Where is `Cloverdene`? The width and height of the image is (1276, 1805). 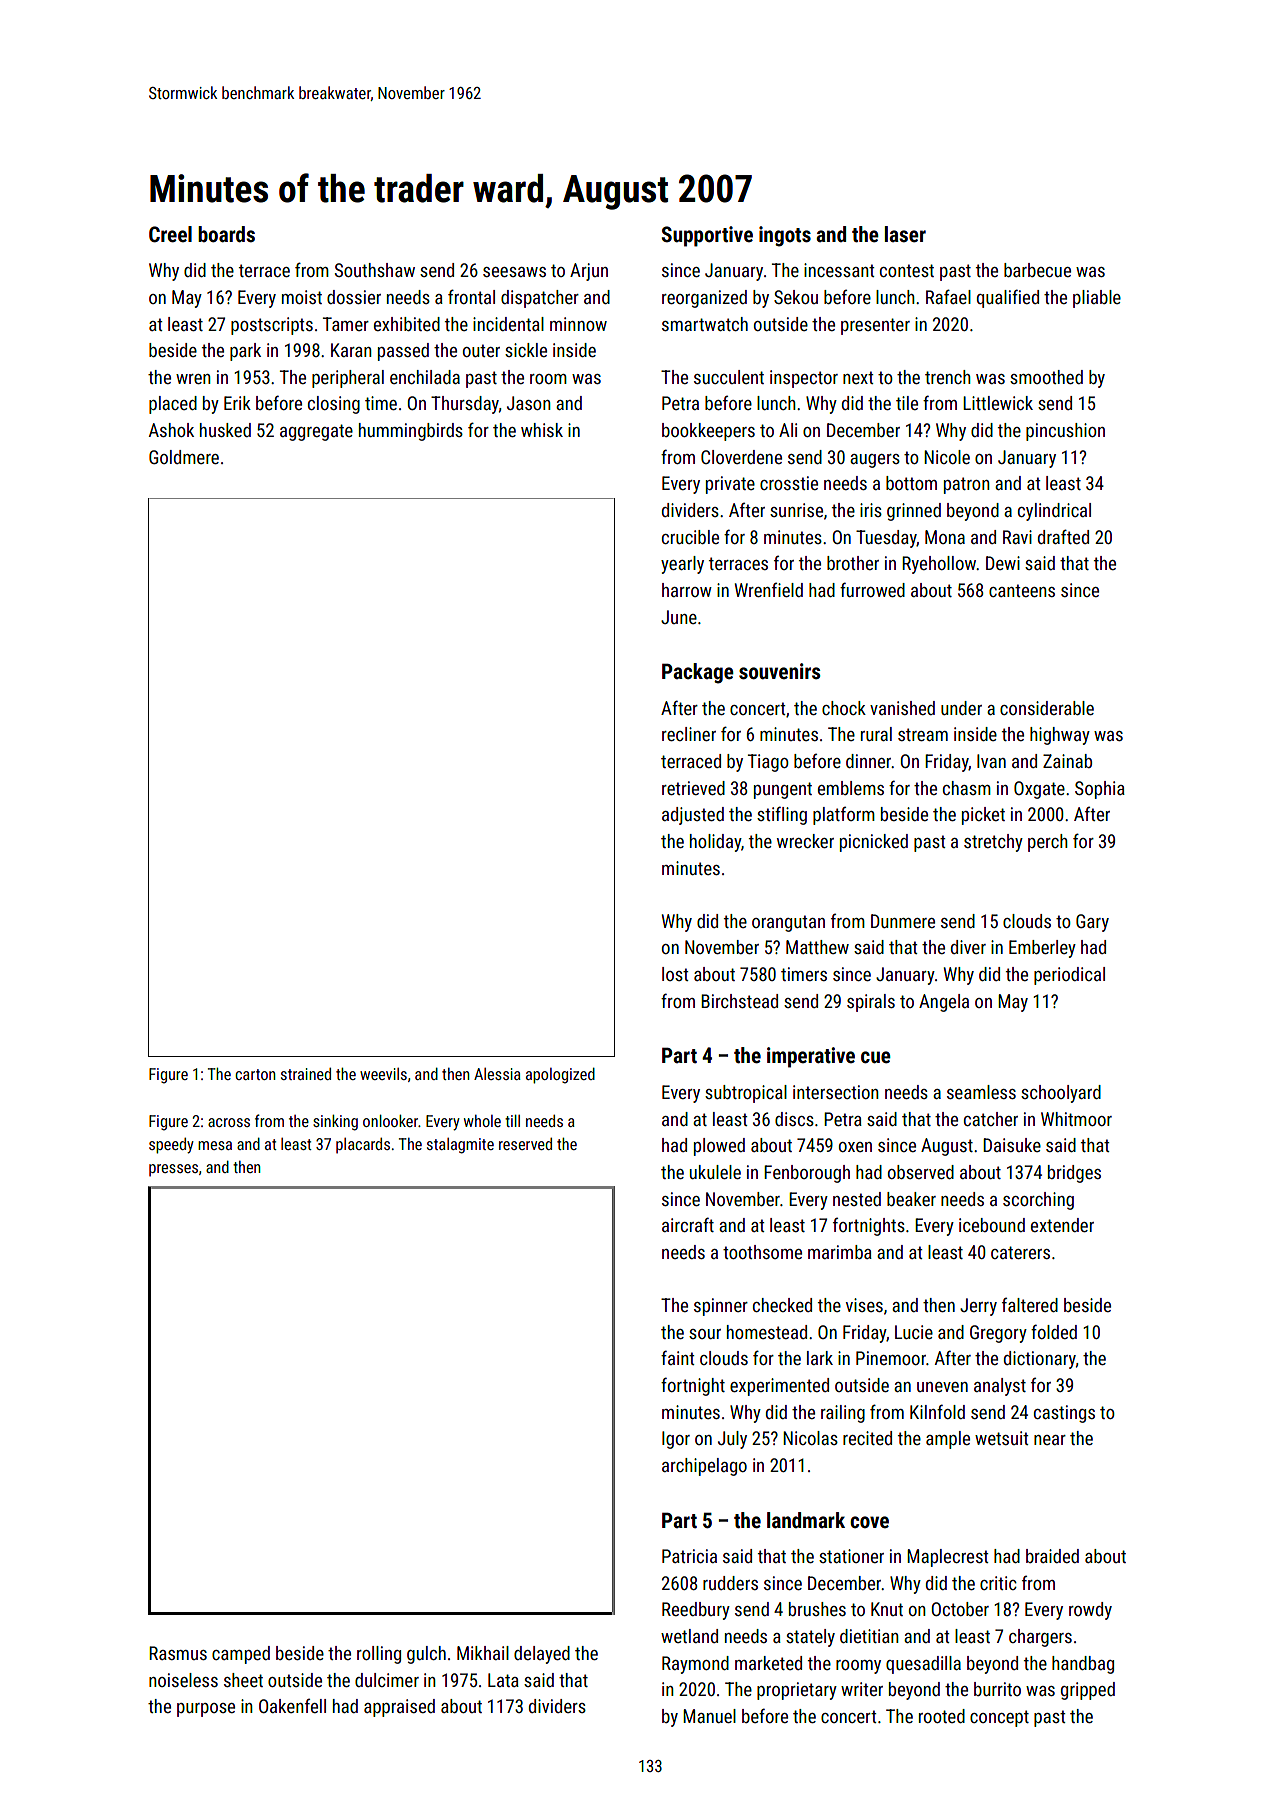 Cloverdene is located at coordinates (741, 457).
